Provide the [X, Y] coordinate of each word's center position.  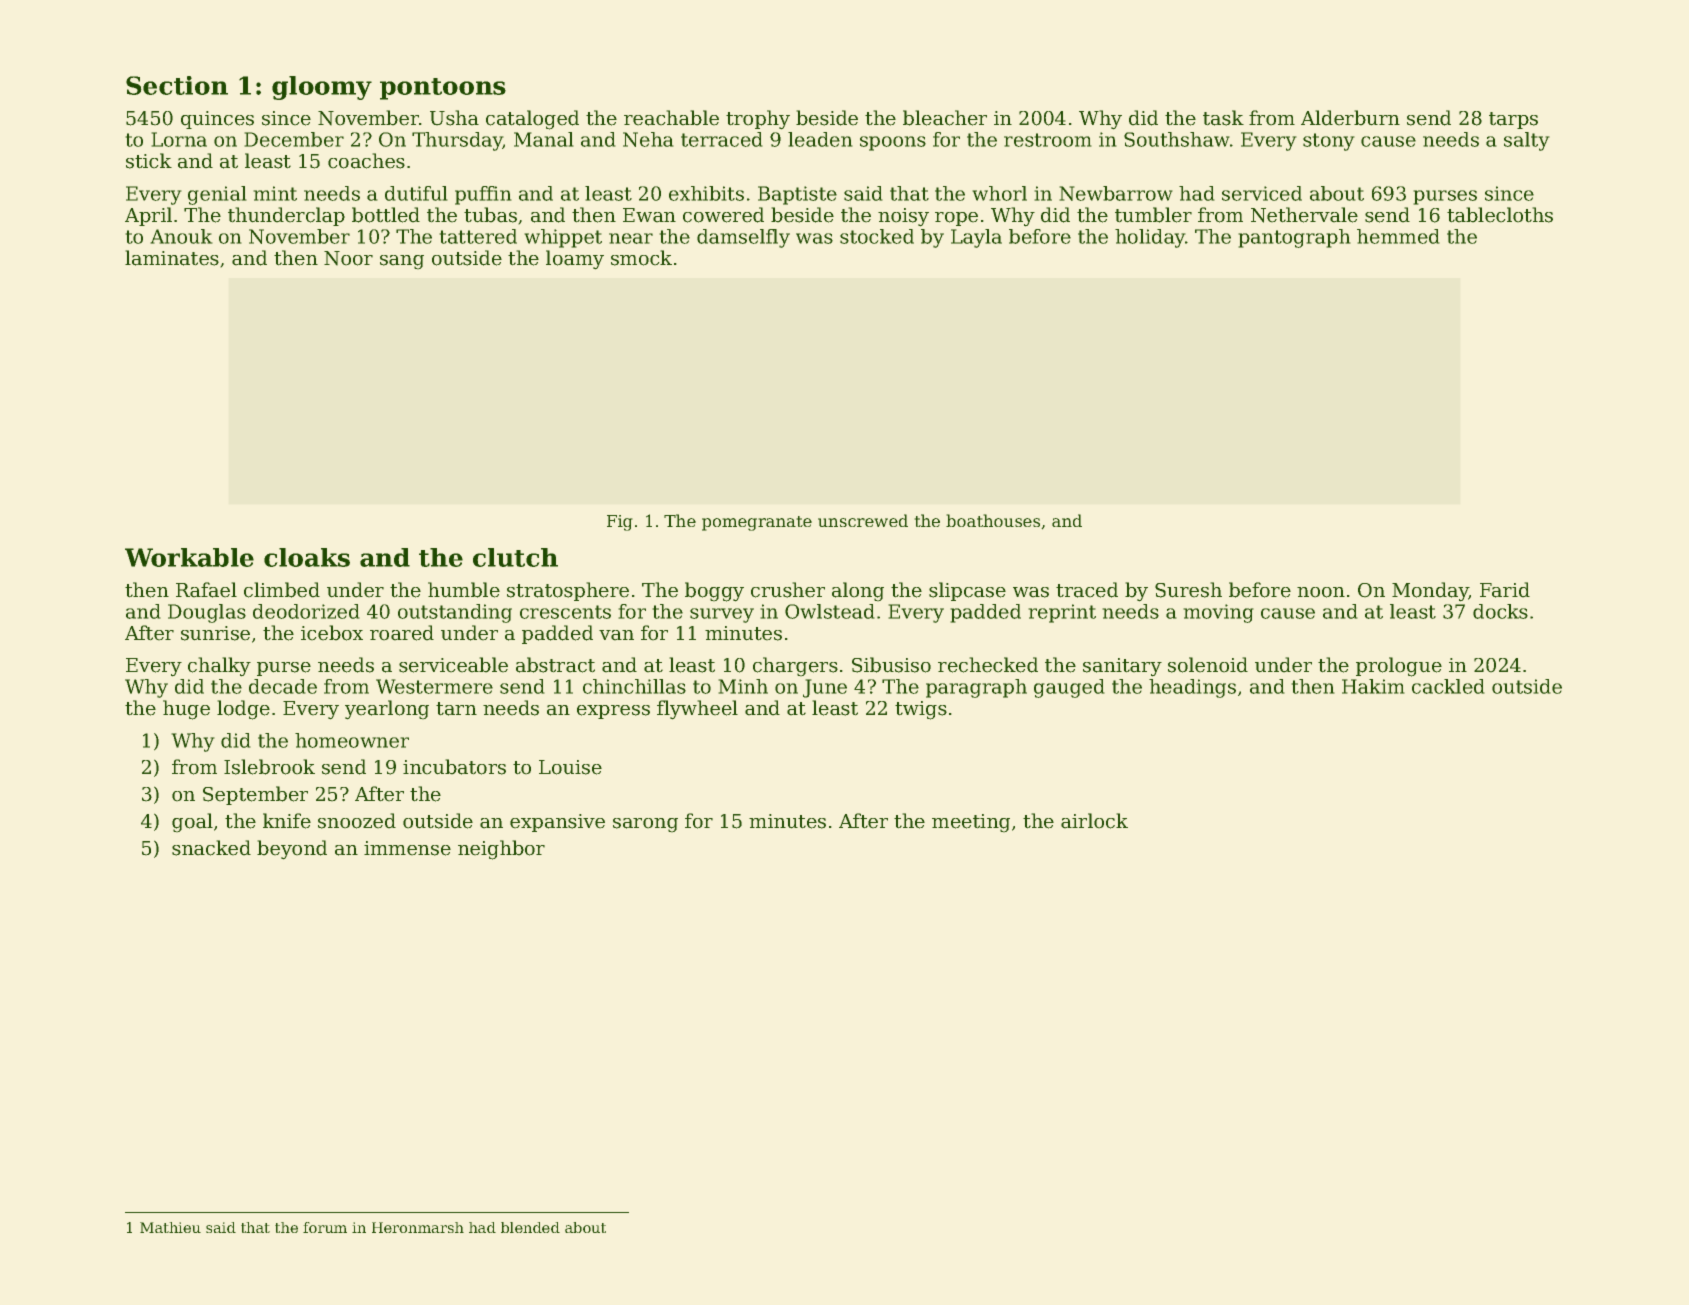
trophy [758, 119]
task [1223, 118]
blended [530, 1227]
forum [325, 1227]
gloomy [322, 88]
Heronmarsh [418, 1227]
